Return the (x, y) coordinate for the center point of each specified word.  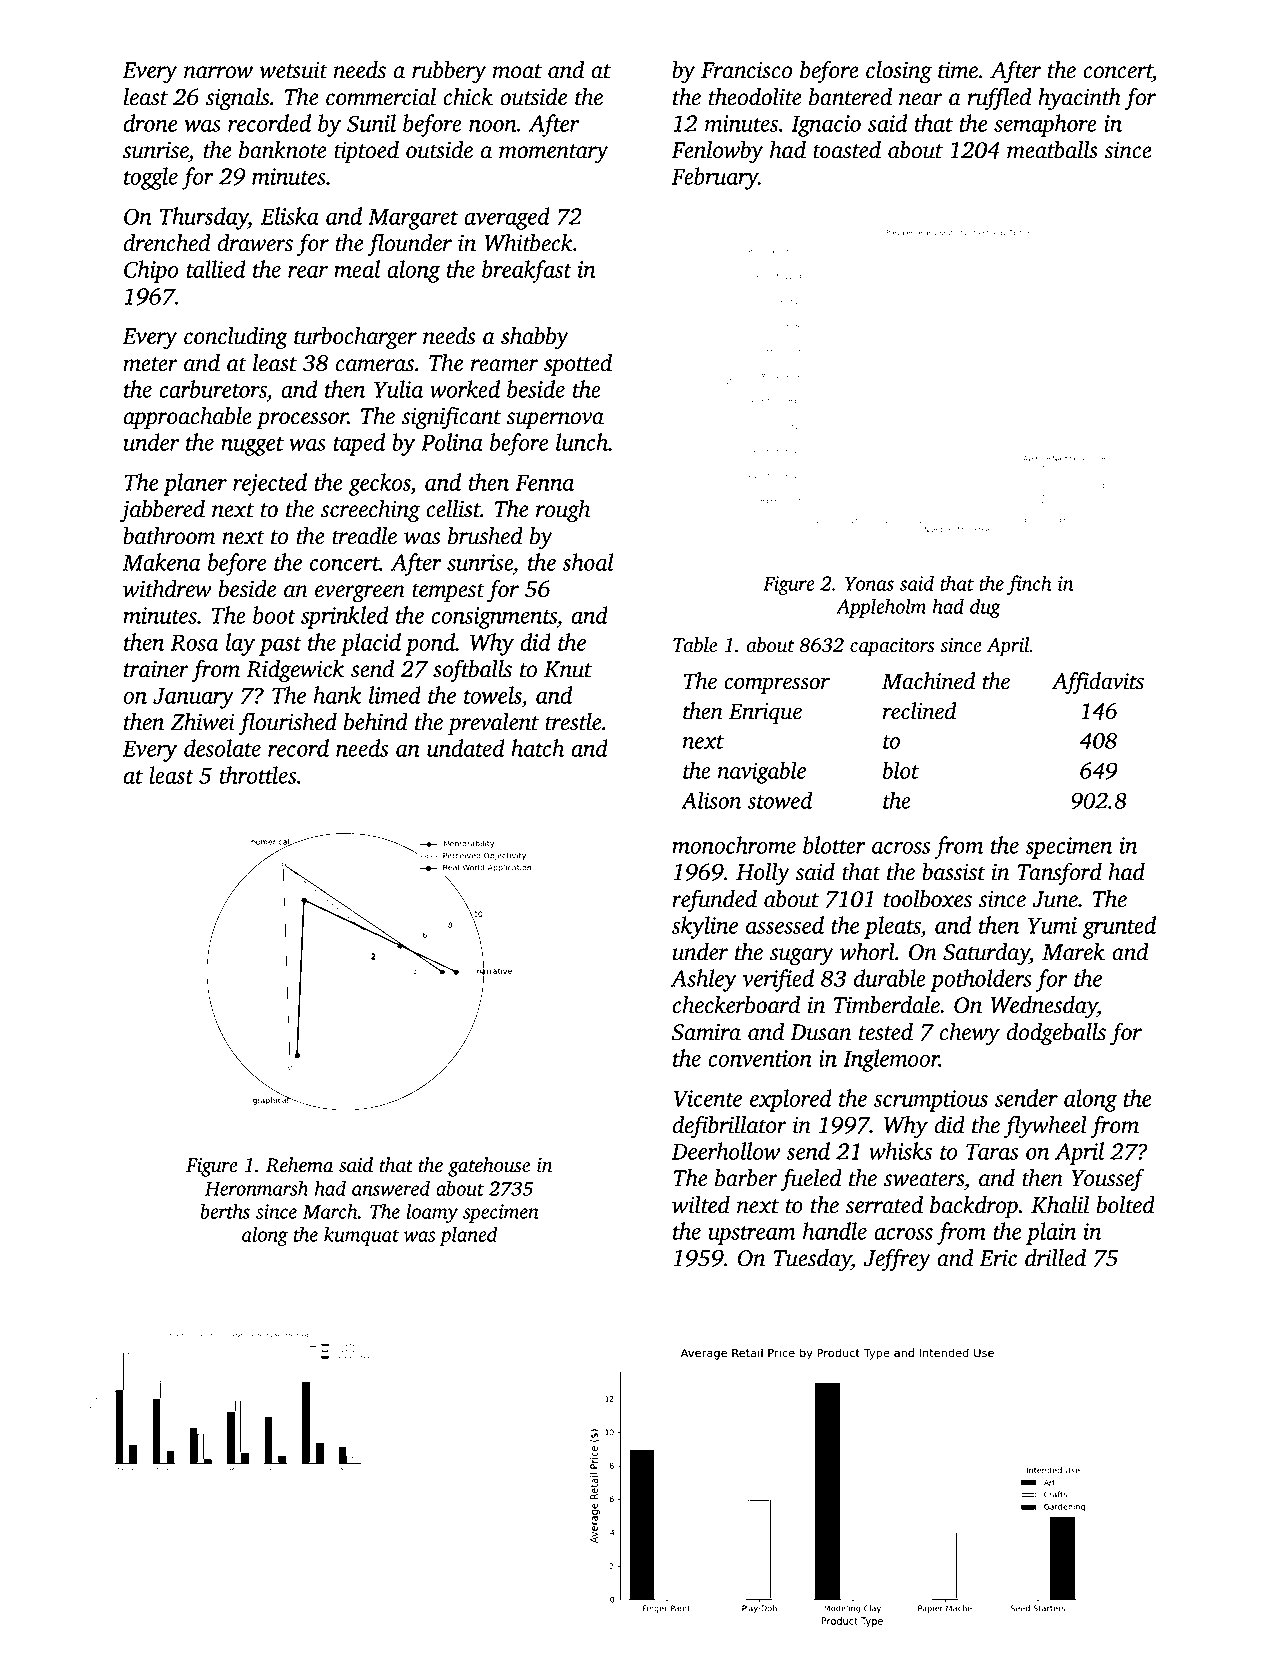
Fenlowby (717, 152)
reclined (919, 711)
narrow (218, 72)
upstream (752, 1235)
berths (225, 1211)
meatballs (1052, 150)
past (280, 646)
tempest (448, 592)
